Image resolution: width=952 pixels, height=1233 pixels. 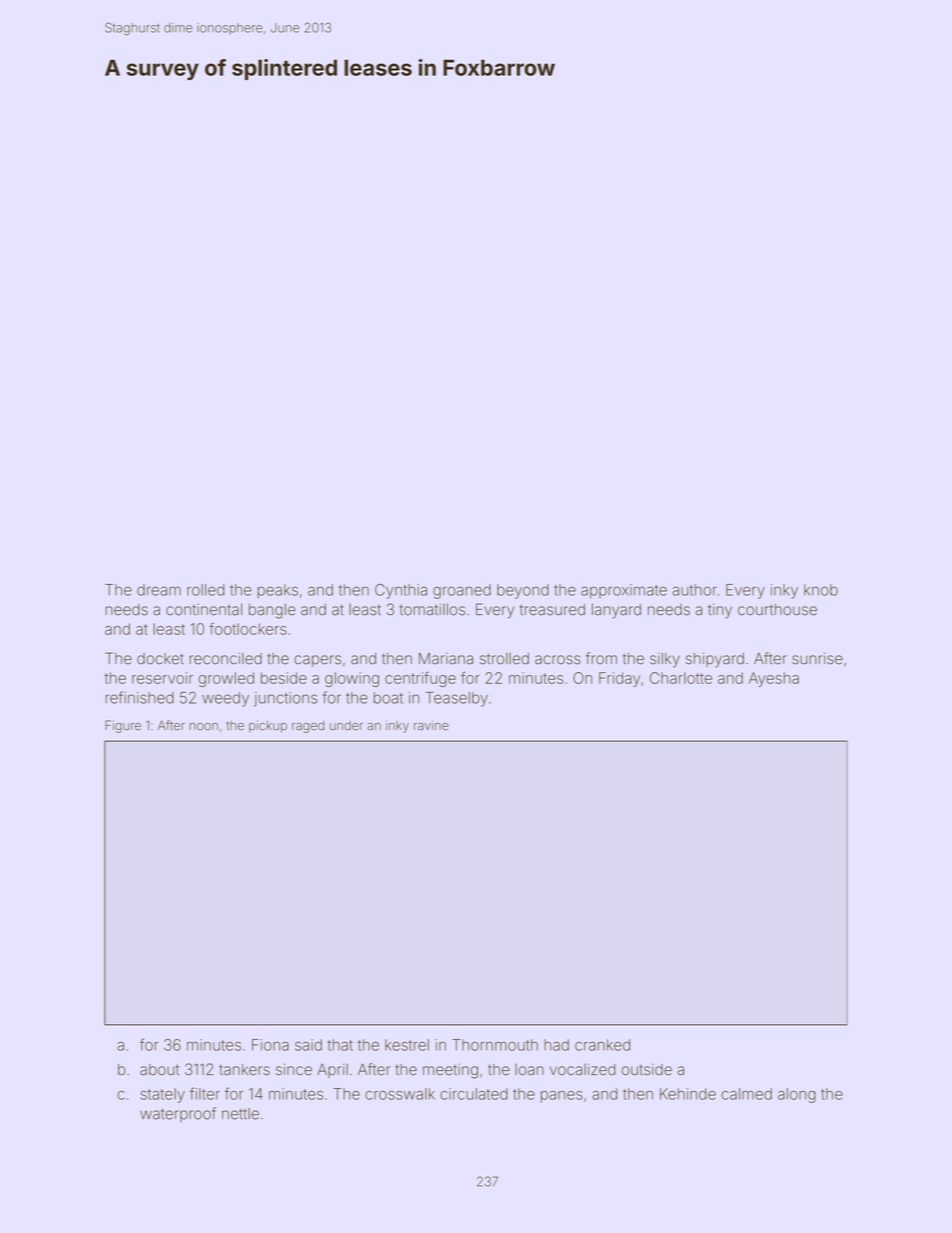 I want to click on had, so click(x=556, y=1045).
